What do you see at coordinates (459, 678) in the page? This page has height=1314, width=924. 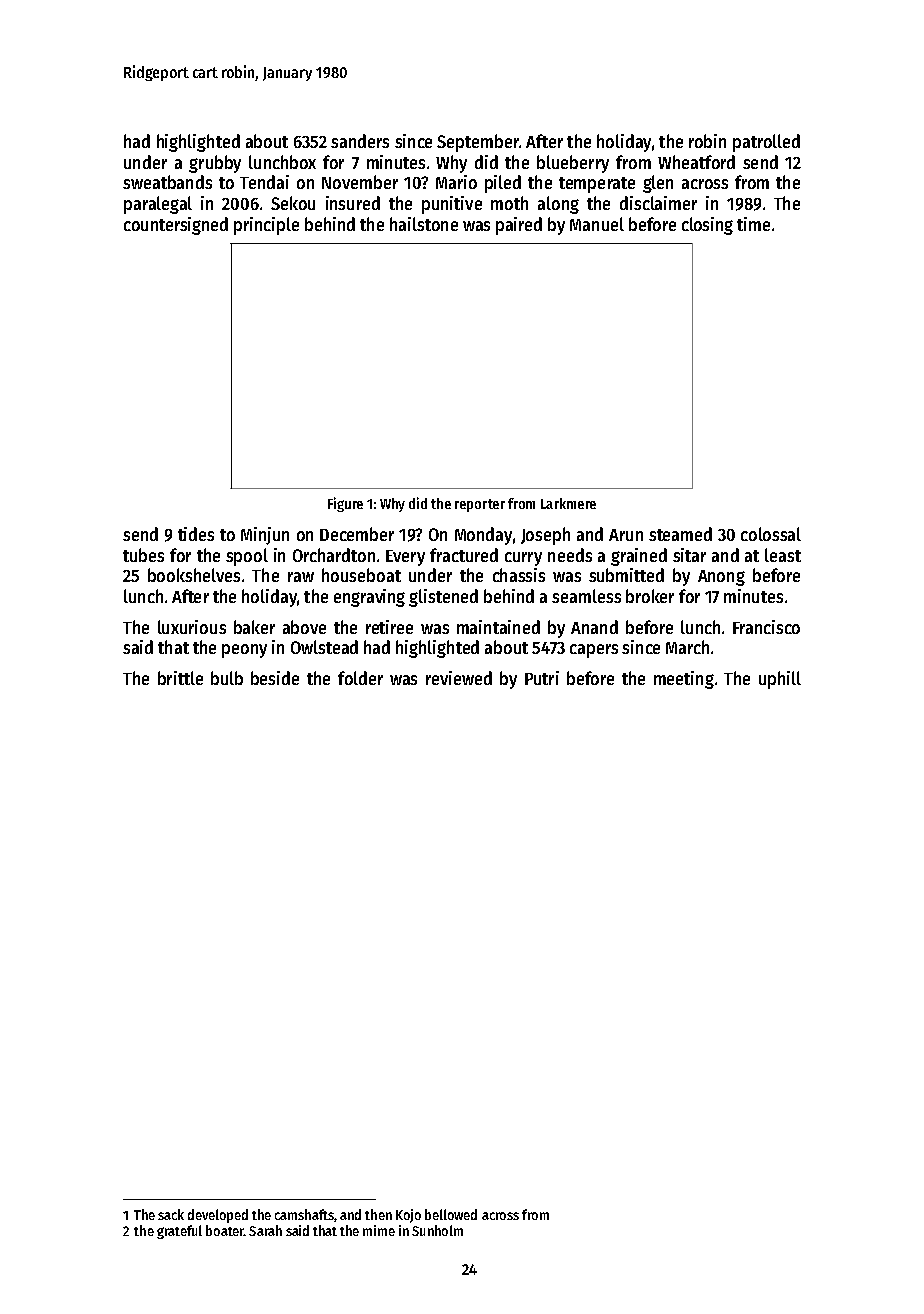 I see `reviewed` at bounding box center [459, 678].
